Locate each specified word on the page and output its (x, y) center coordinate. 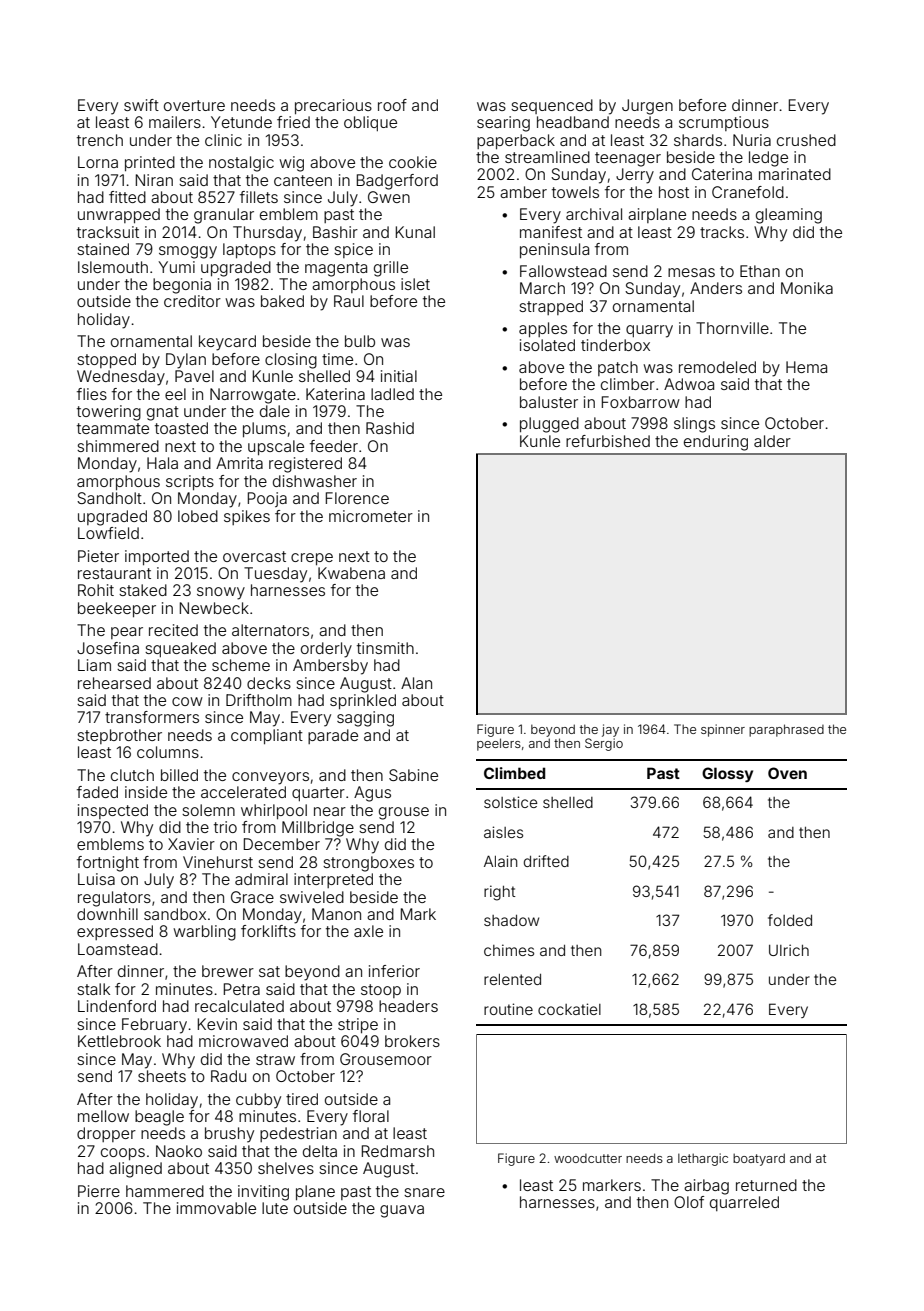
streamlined (547, 157)
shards (698, 140)
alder (772, 441)
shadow (511, 920)
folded (790, 920)
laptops (249, 250)
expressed (115, 932)
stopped (106, 360)
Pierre (99, 1191)
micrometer (371, 516)
